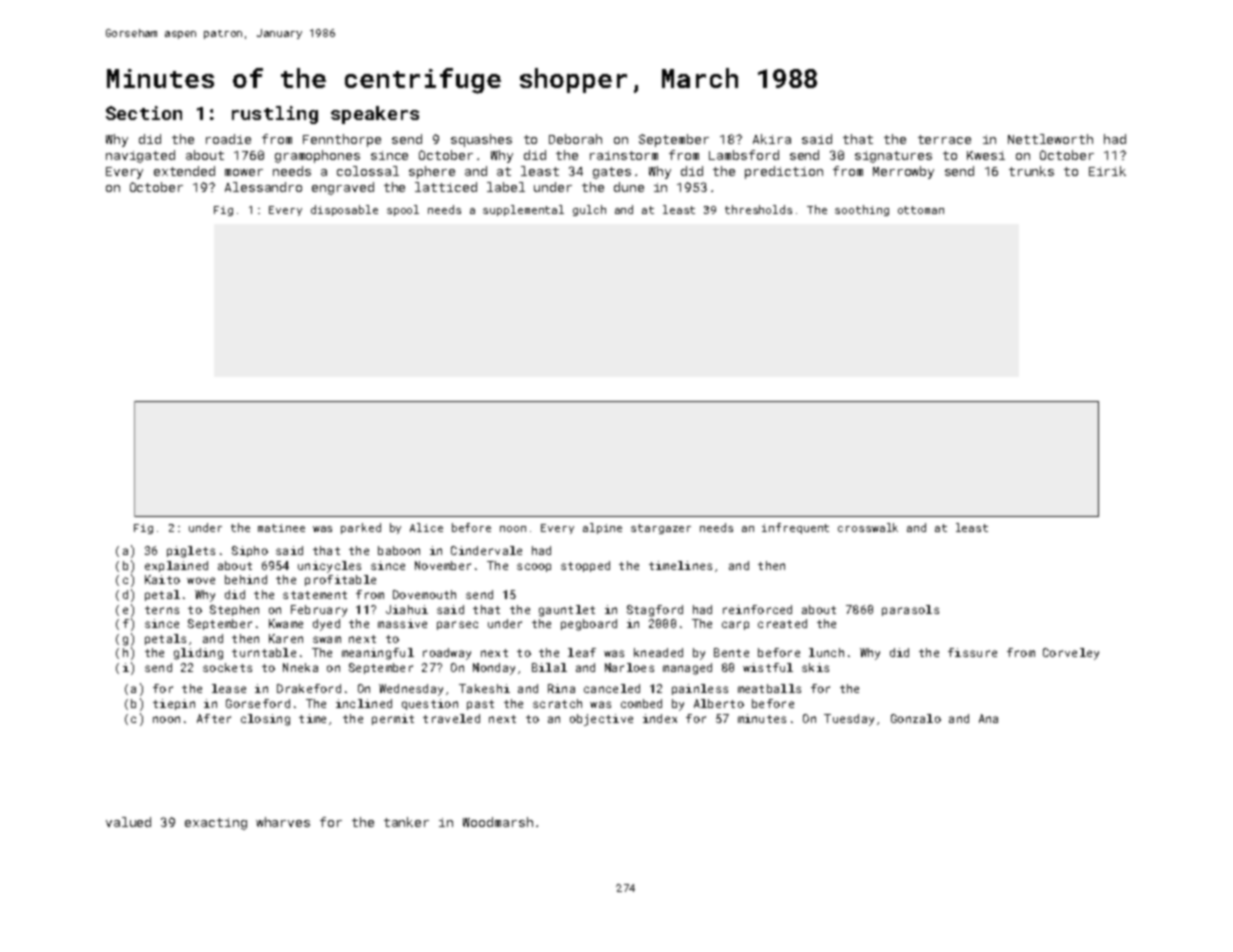 Image resolution: width=1233 pixels, height=952 pixels. What do you see at coordinates (916, 718) in the screenshot?
I see `Gonzalo` at bounding box center [916, 718].
